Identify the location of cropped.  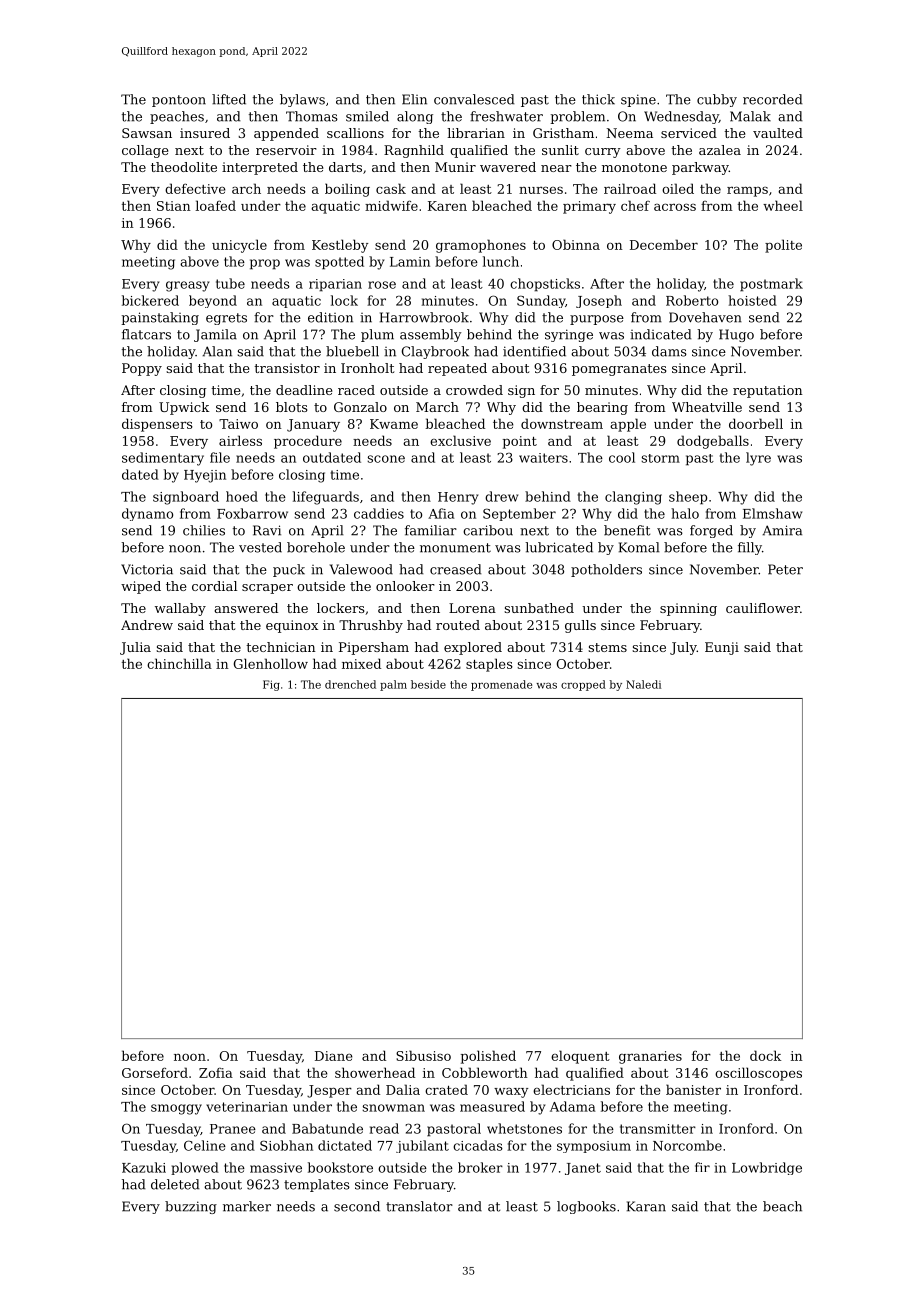
(583, 685).
